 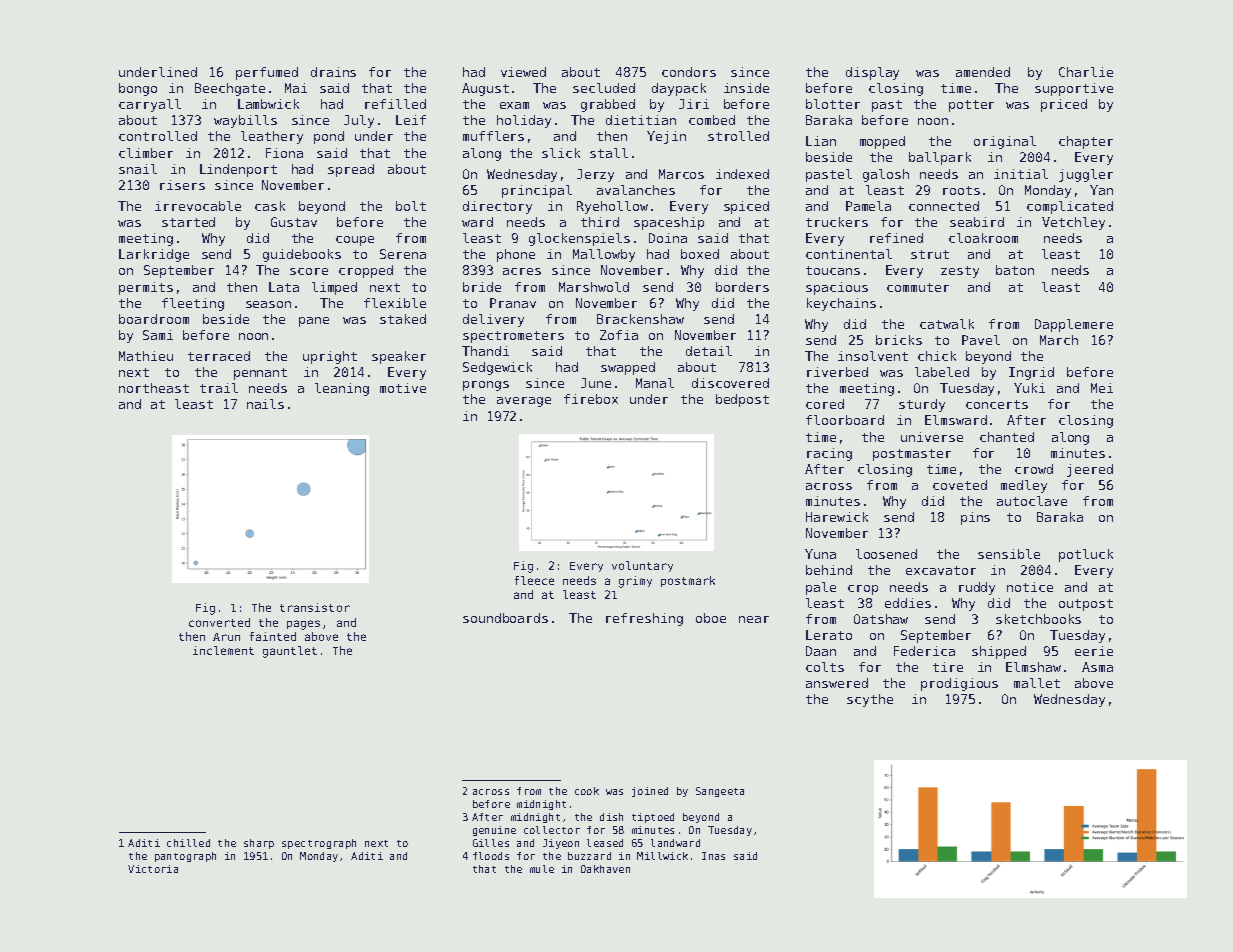 What do you see at coordinates (226, 637) in the image?
I see `Arun` at bounding box center [226, 637].
